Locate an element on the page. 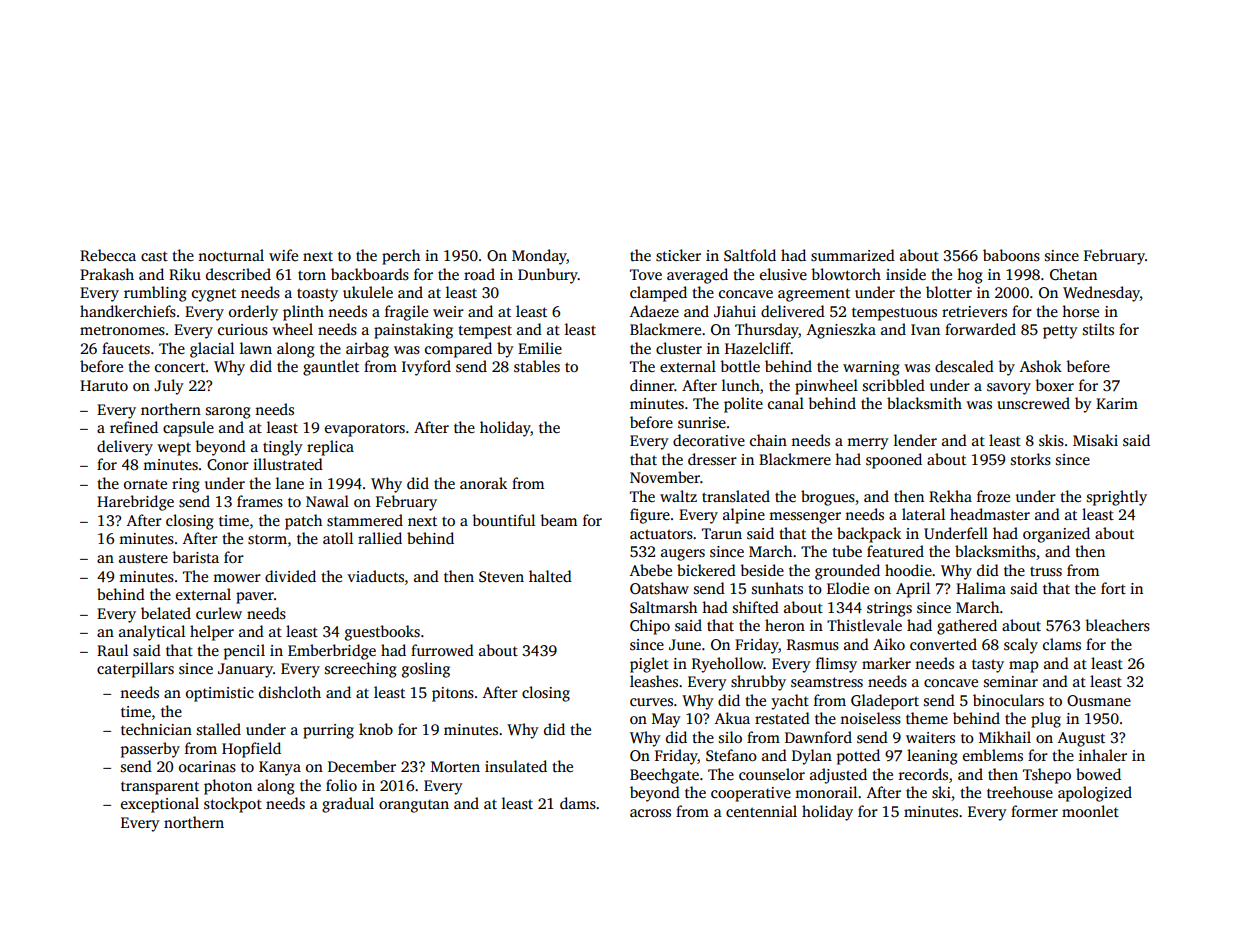  blotter is located at coordinates (949, 292).
